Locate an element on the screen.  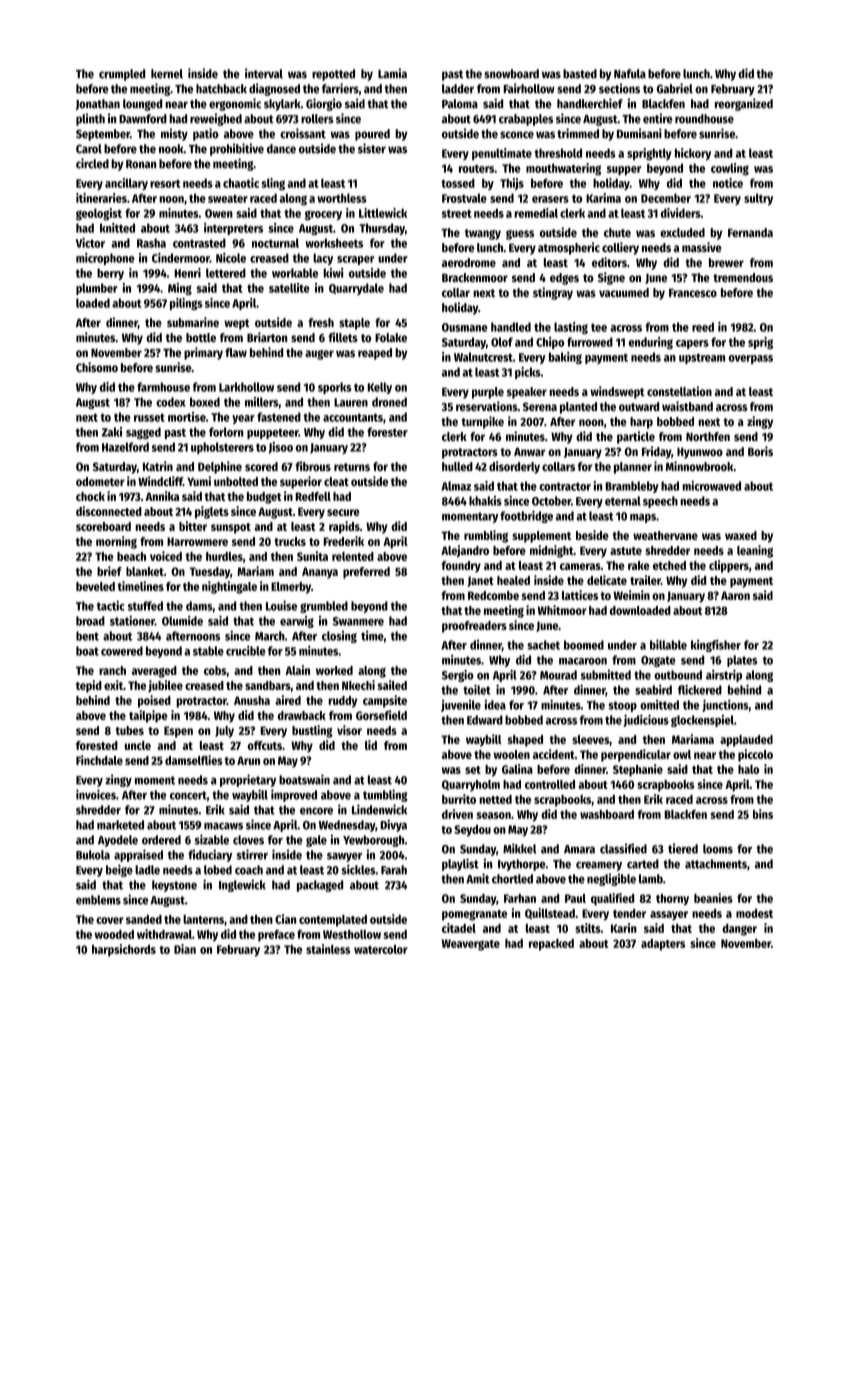
geologist is located at coordinates (99, 214).
